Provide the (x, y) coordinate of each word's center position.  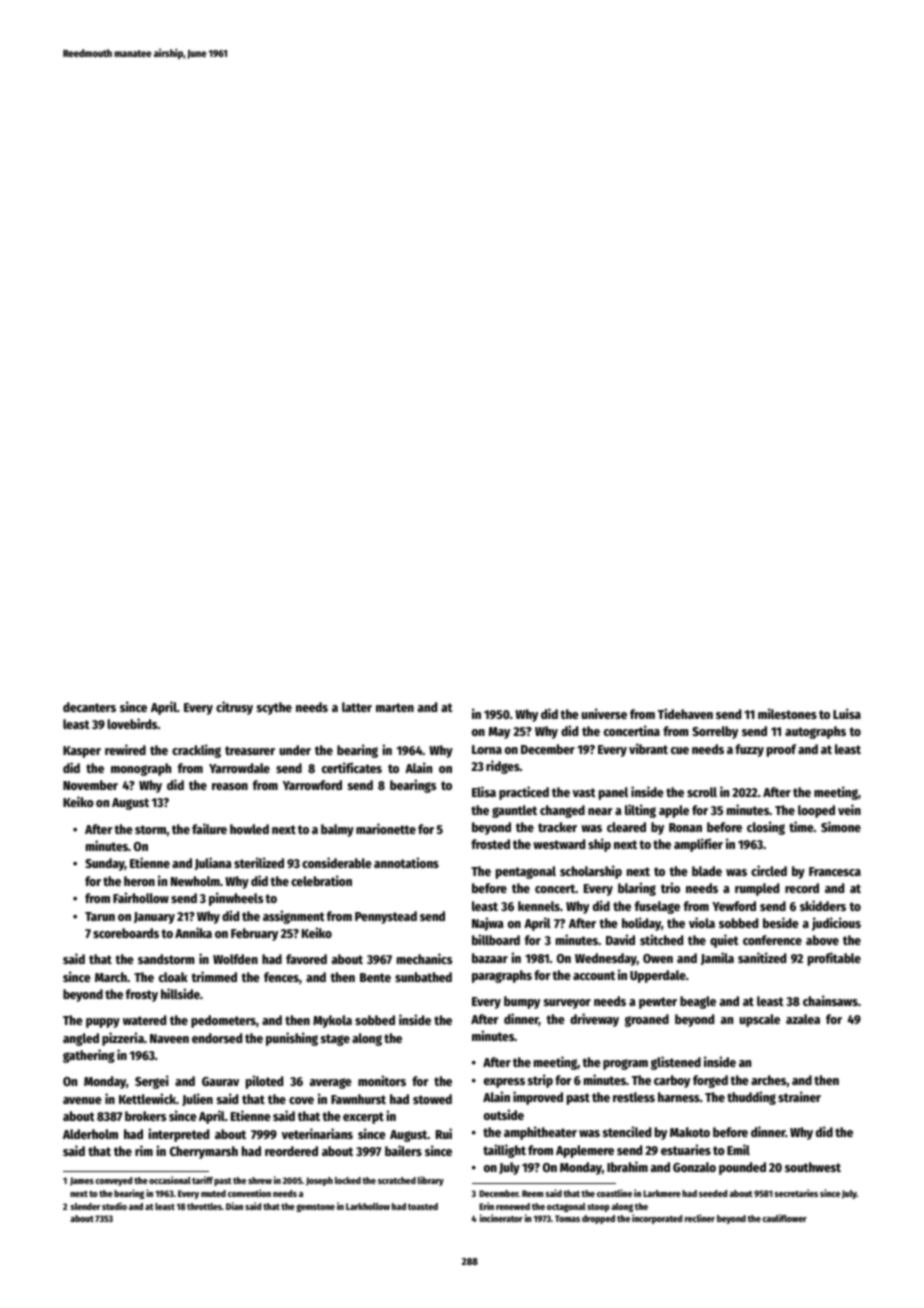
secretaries (796, 1193)
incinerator (501, 1218)
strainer (799, 1096)
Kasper (82, 752)
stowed (432, 1099)
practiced (524, 793)
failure (209, 828)
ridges (503, 767)
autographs (815, 732)
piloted (264, 1082)
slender (85, 1206)
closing (766, 828)
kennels (539, 906)
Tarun (100, 916)
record (802, 888)
